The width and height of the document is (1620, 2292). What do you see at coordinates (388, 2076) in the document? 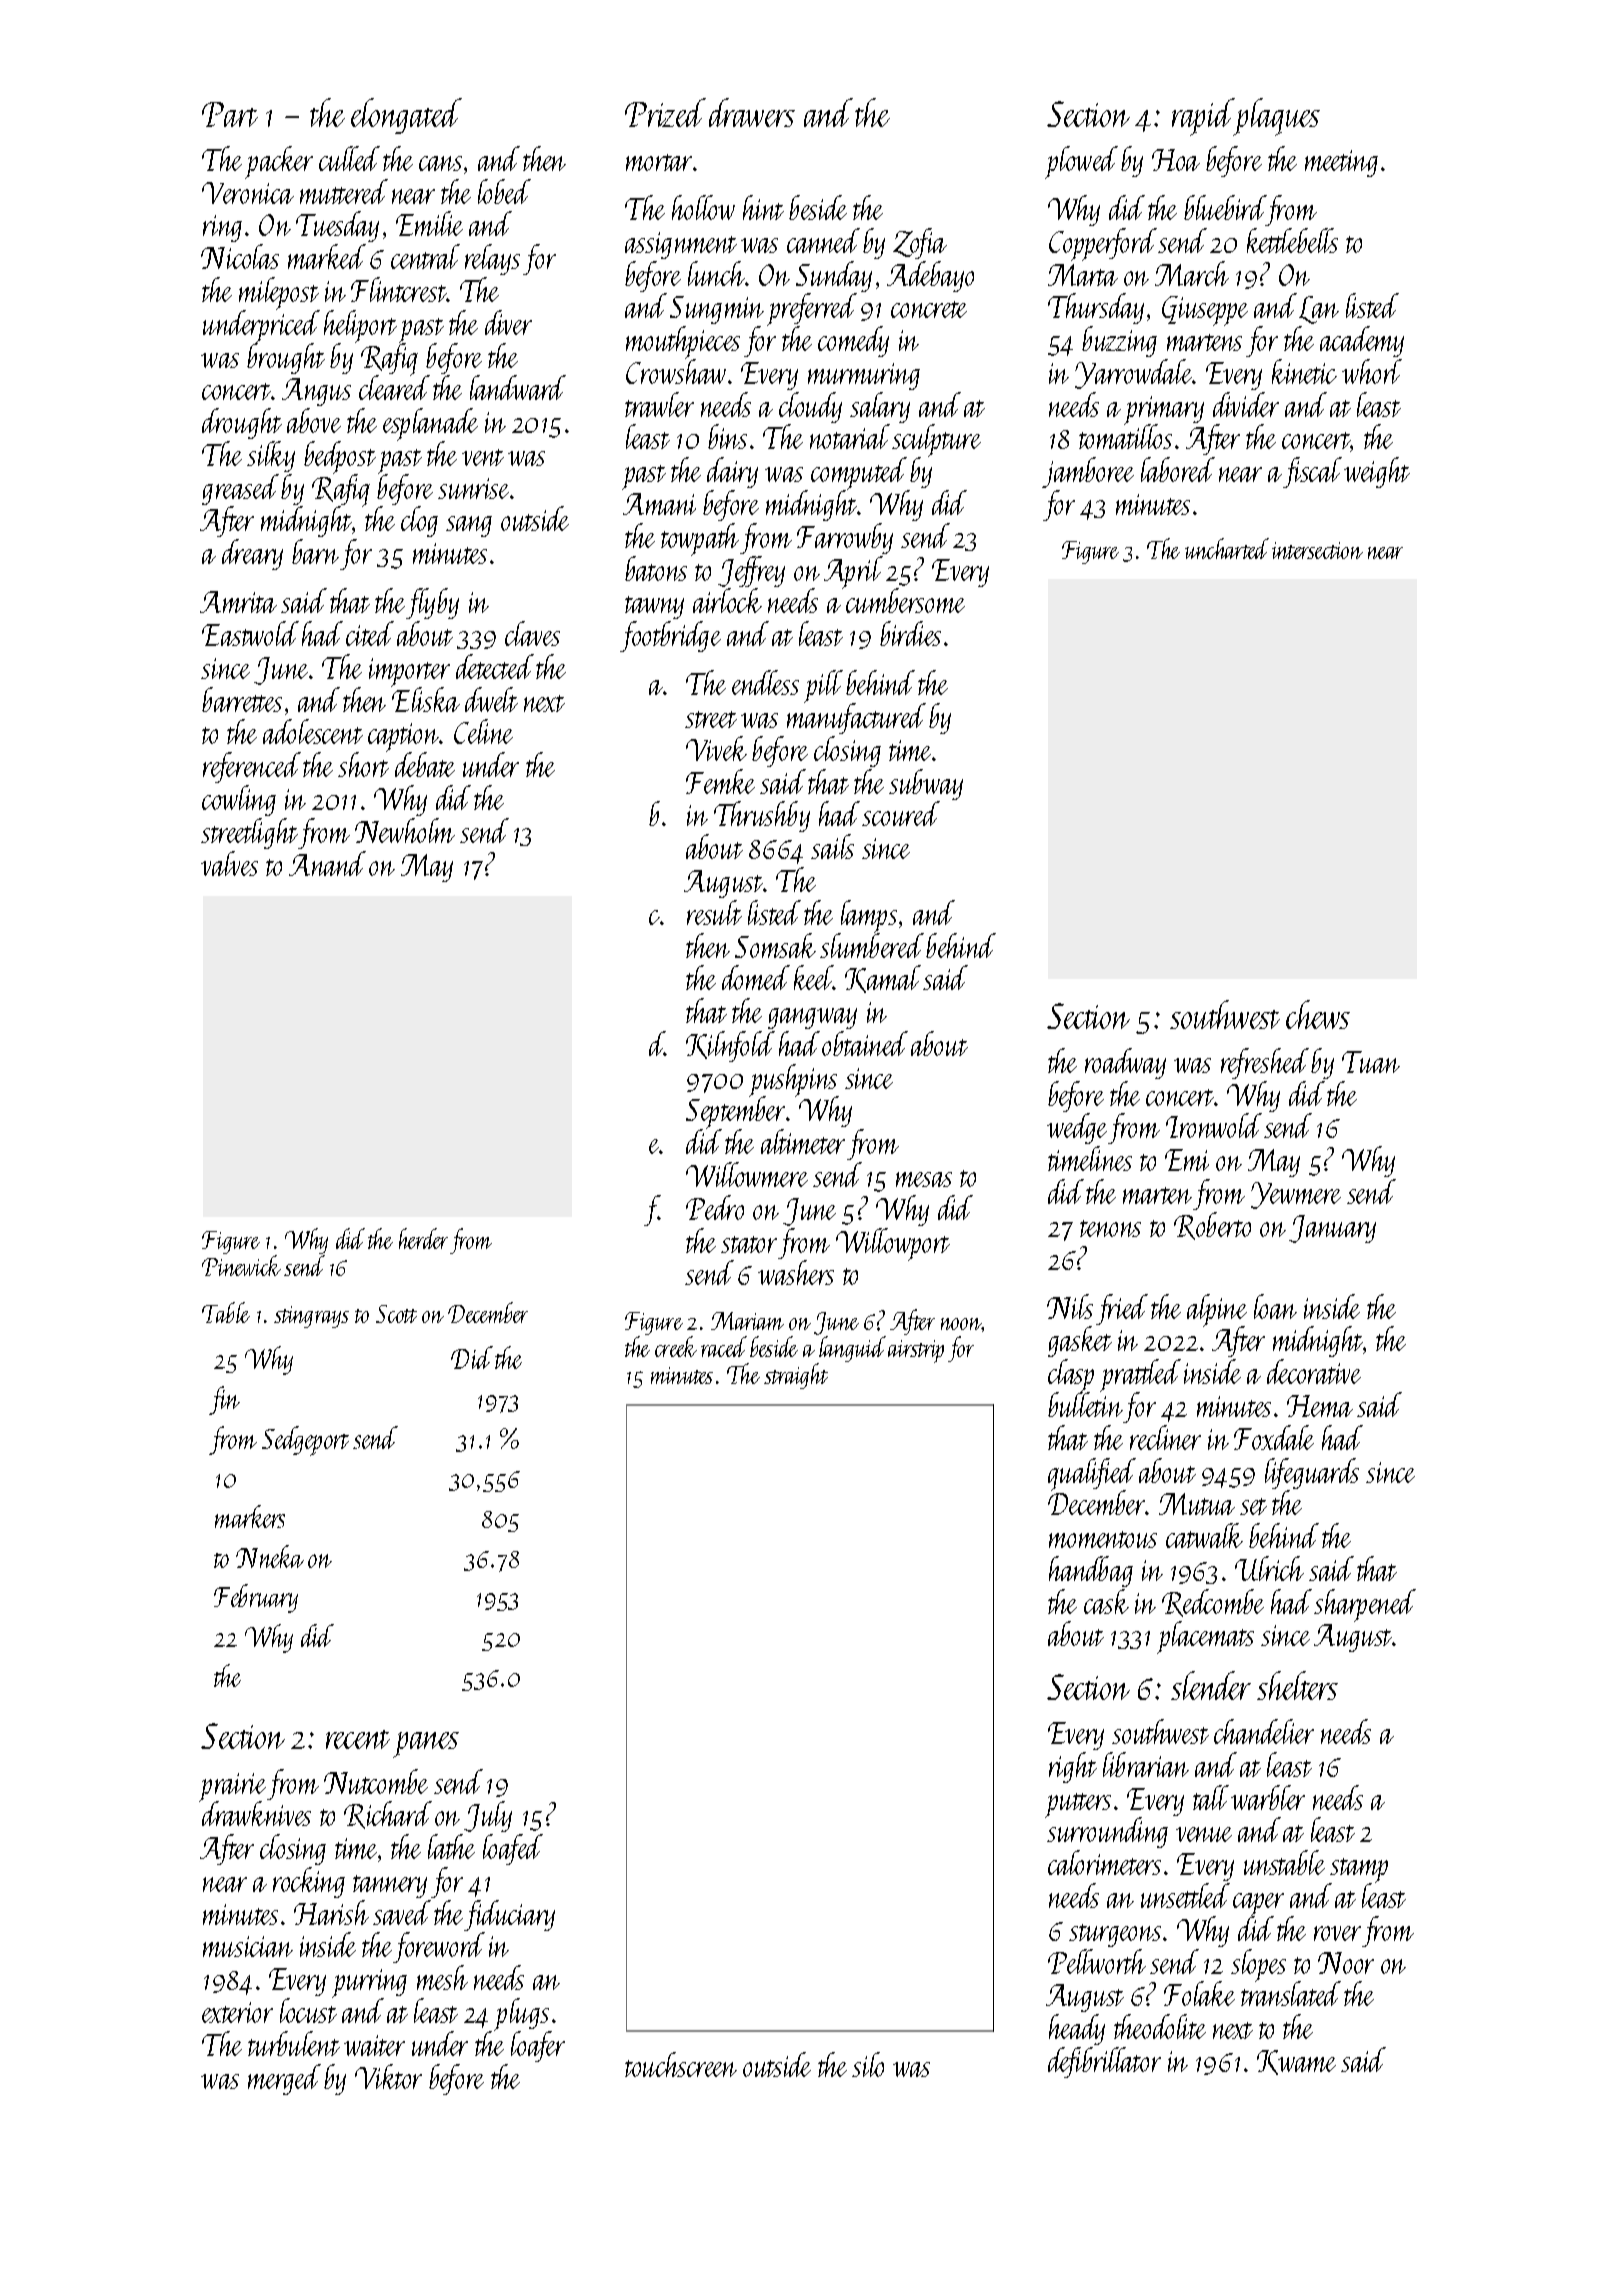
I see `Viktor` at bounding box center [388, 2076].
